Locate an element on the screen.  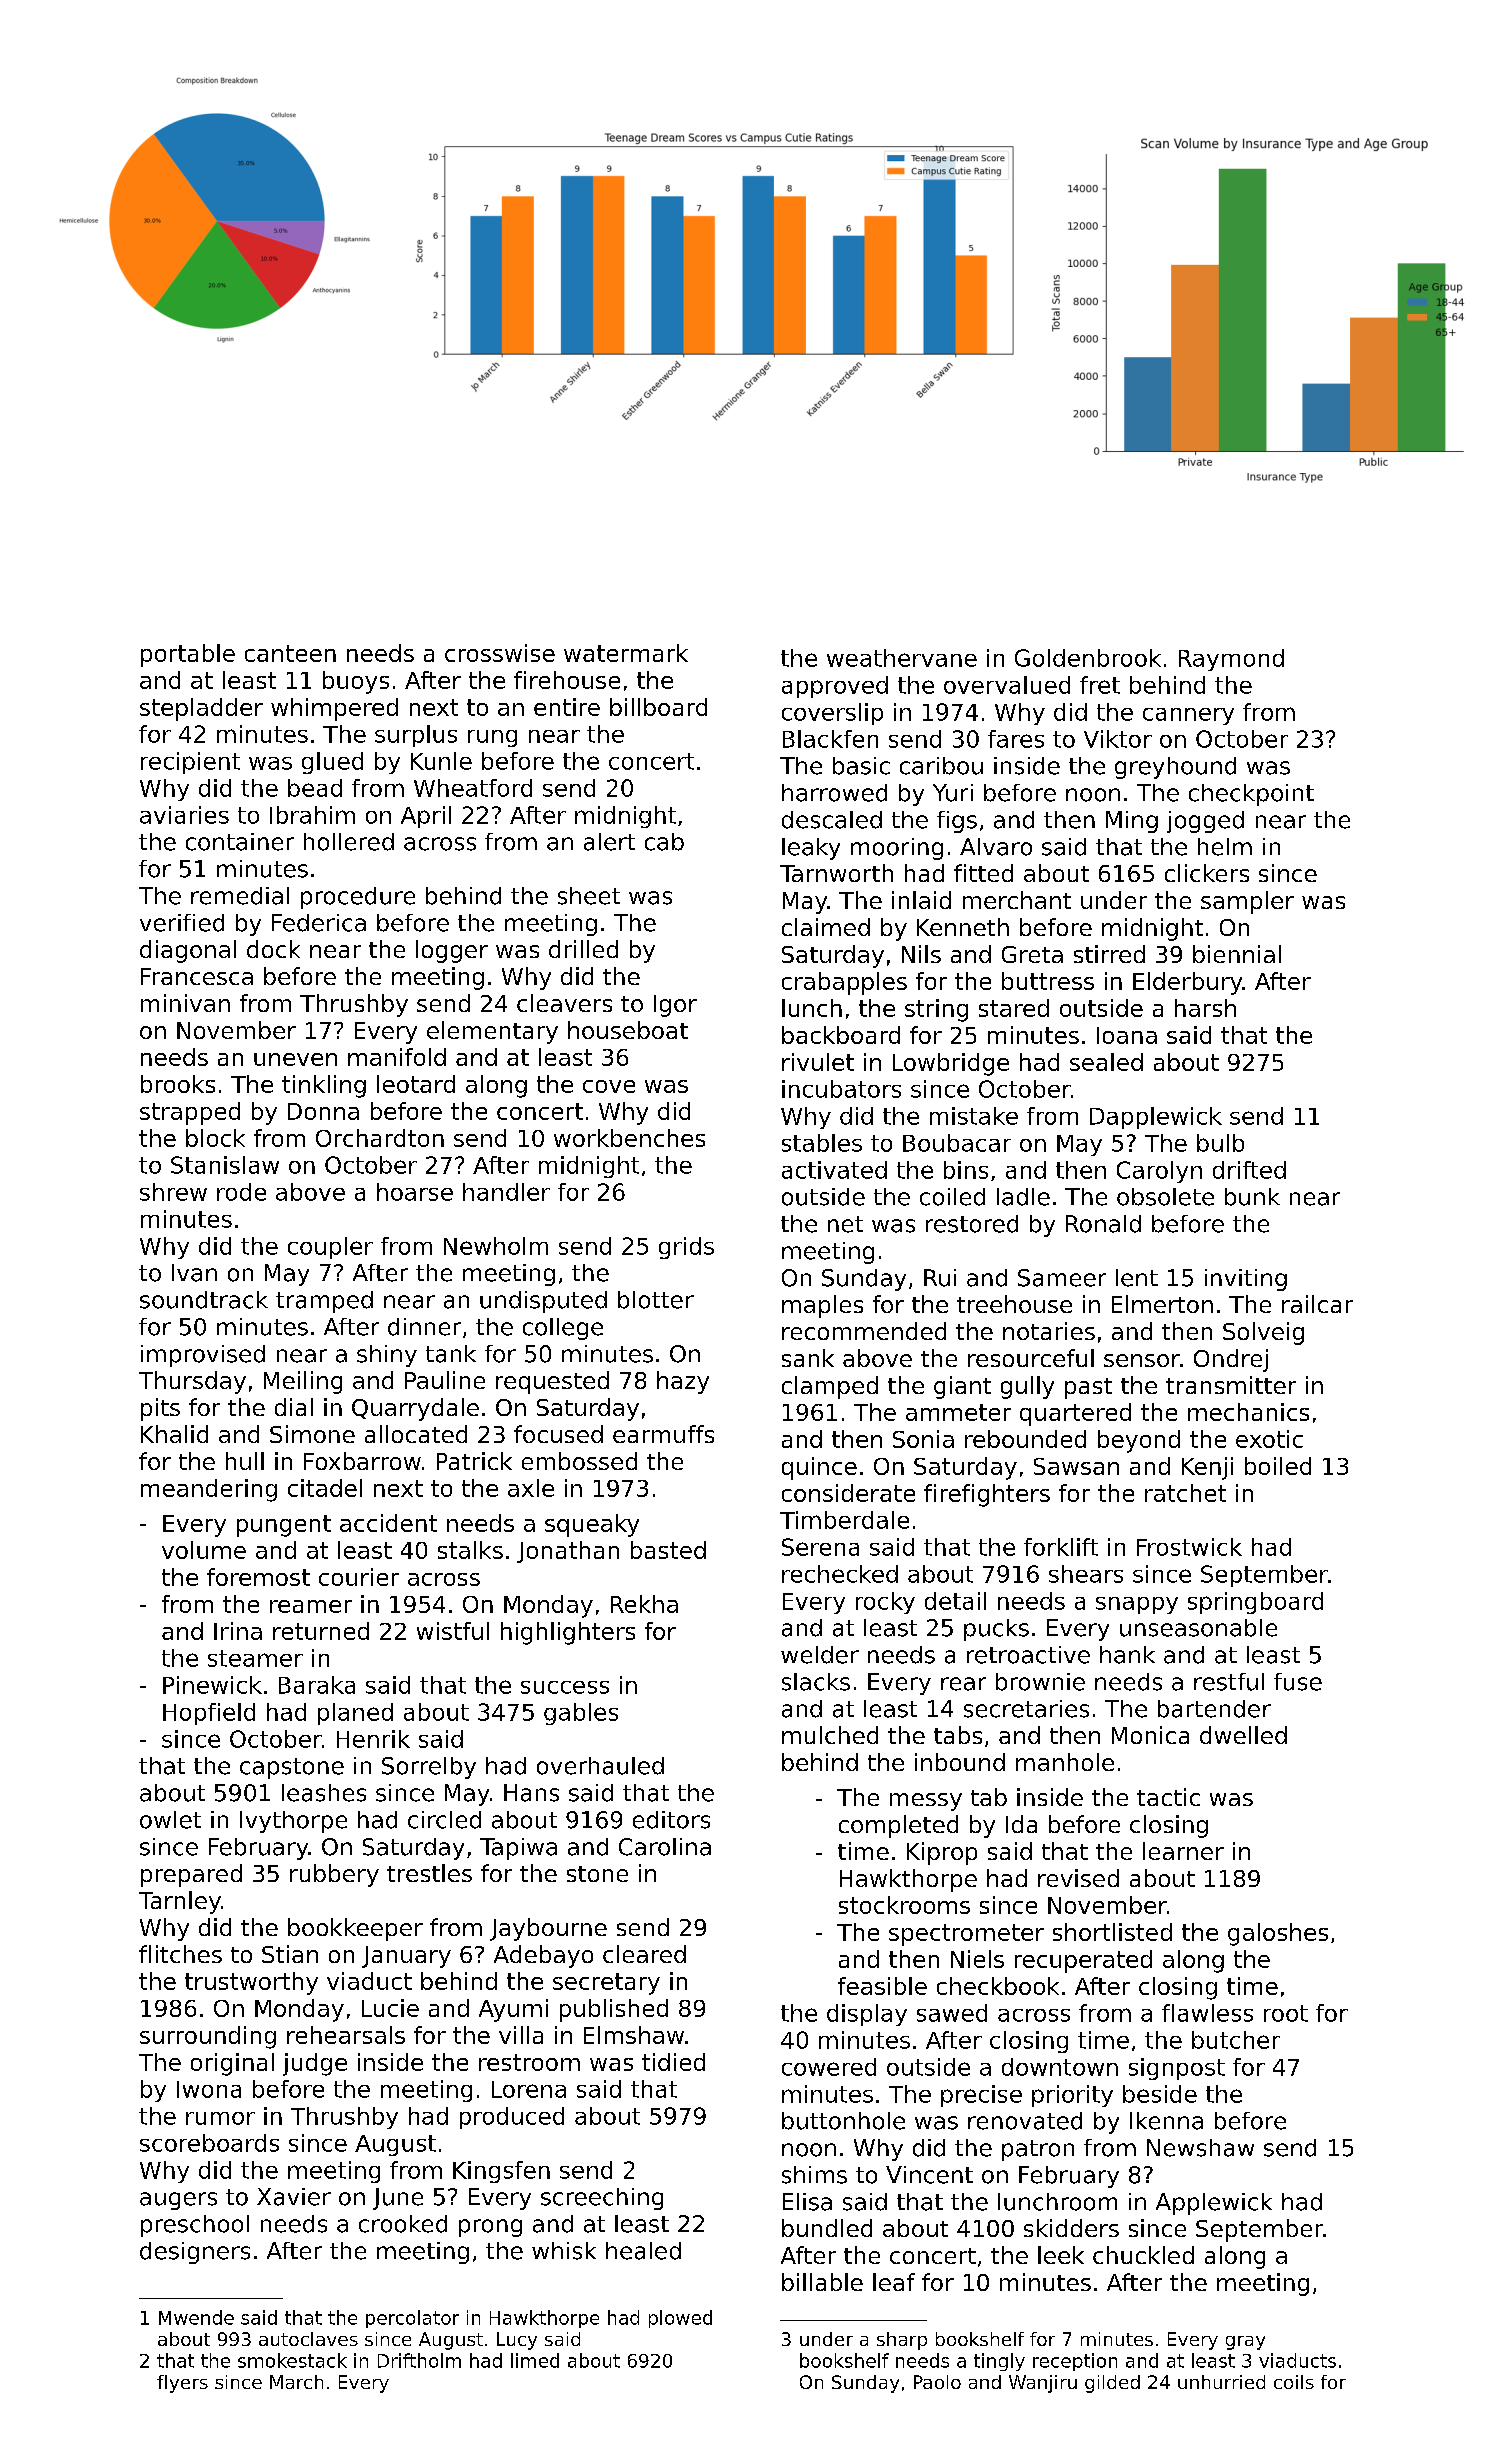
hazy is located at coordinates (683, 1382).
